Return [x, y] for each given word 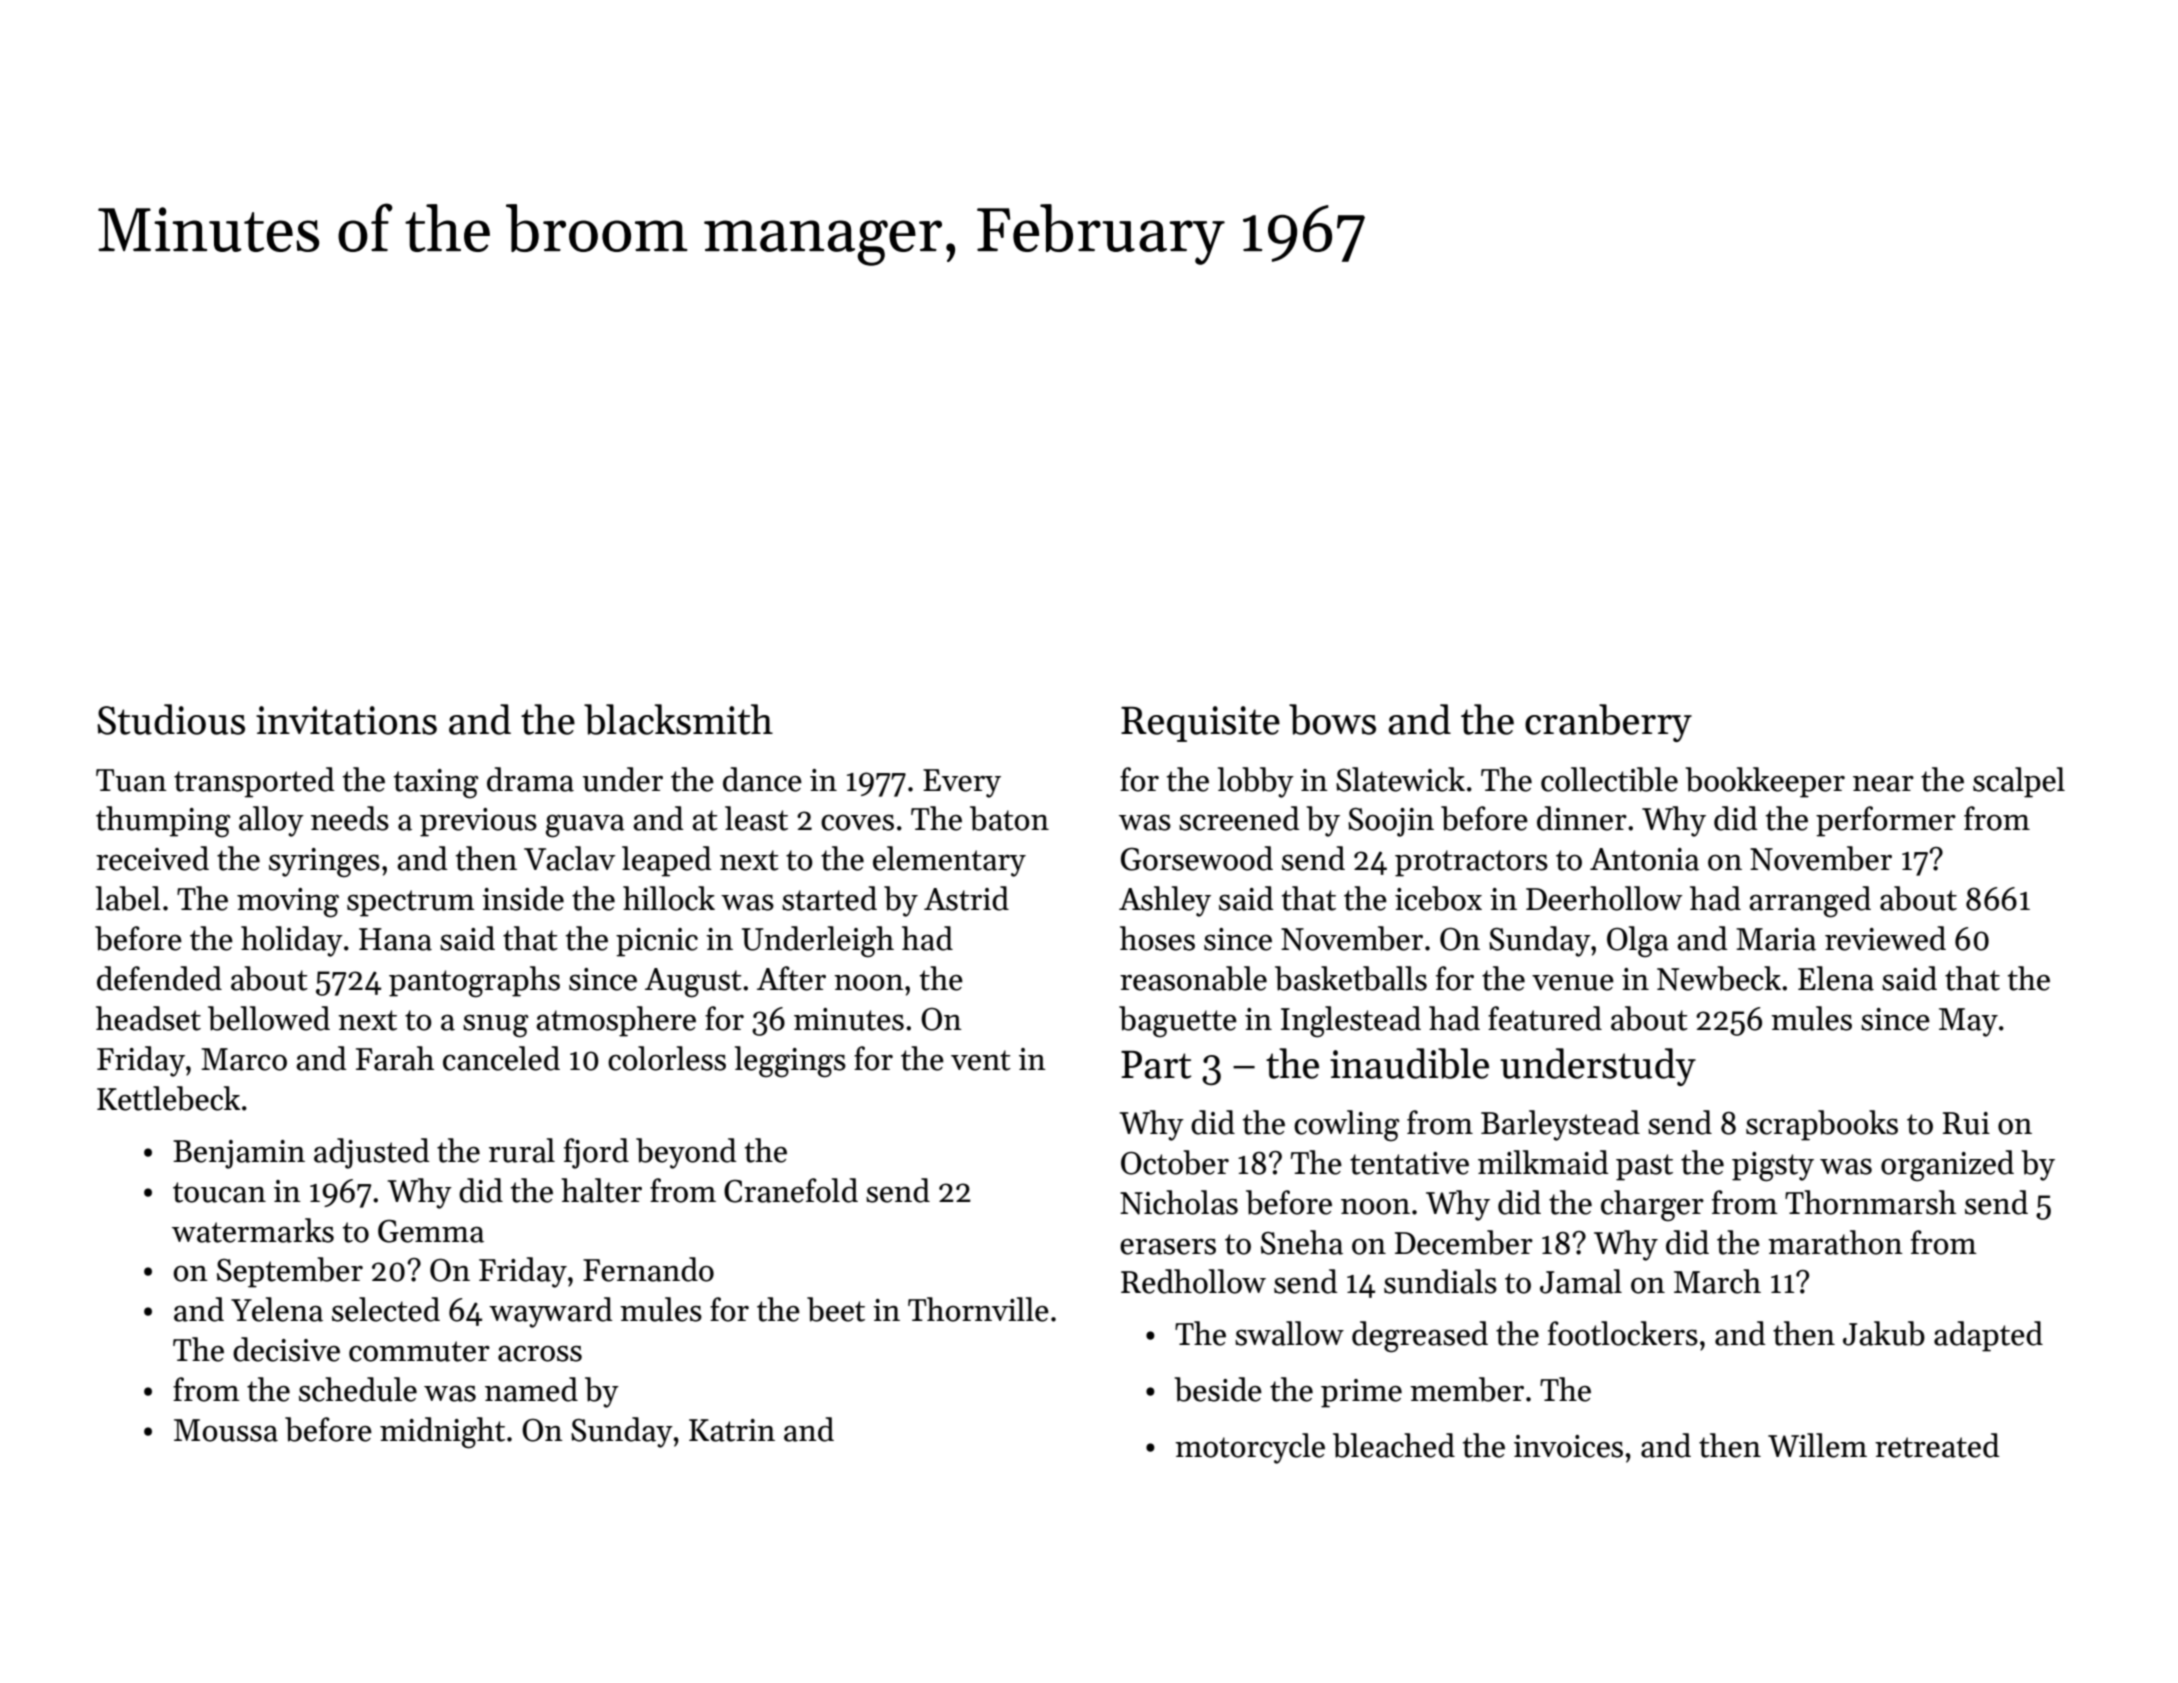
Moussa [226, 1430]
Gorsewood [1197, 858]
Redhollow [1193, 1281]
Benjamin [239, 1154]
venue [1573, 983]
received [152, 858]
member [1467, 1389]
